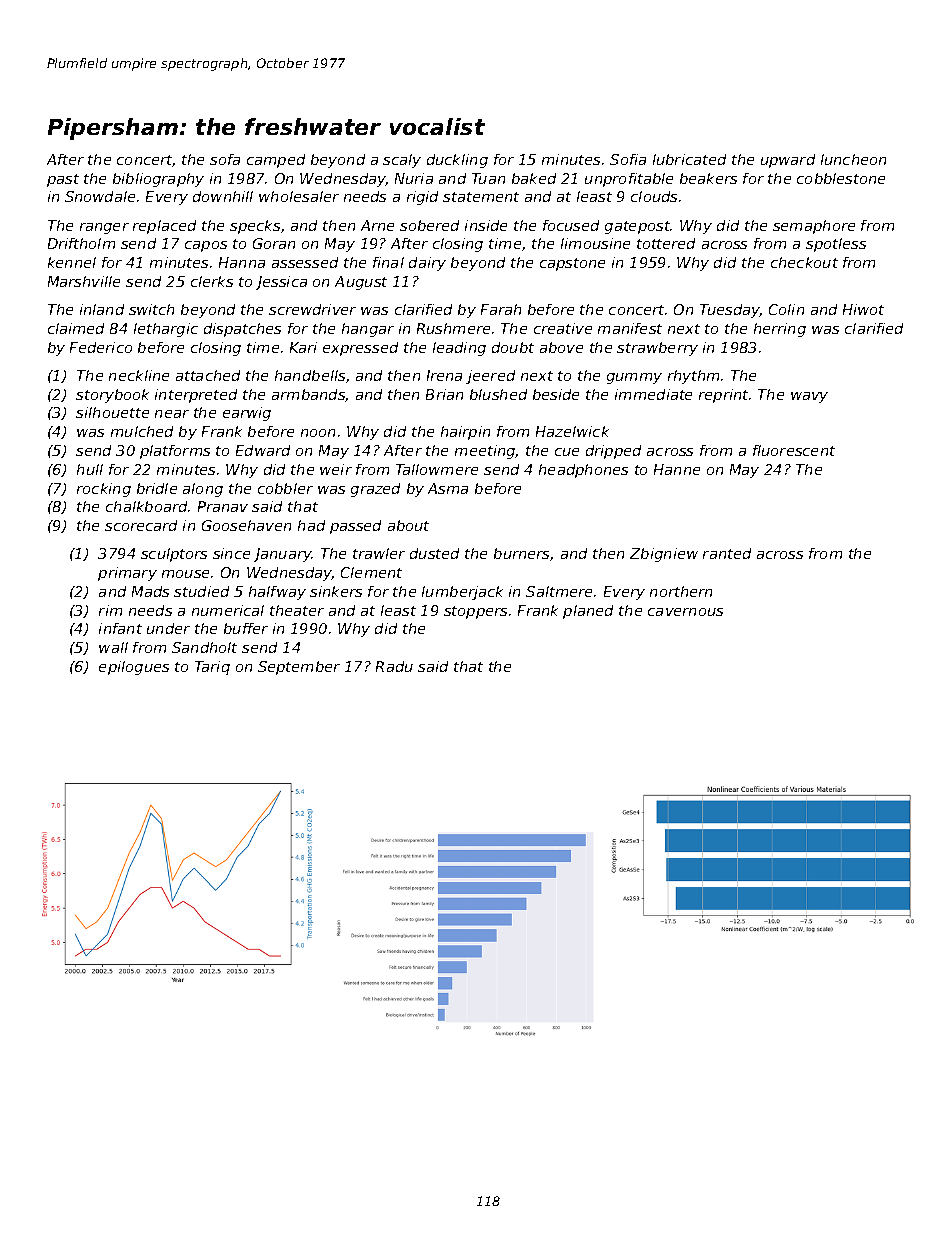  Describe the element at coordinates (72, 262) in the screenshot. I see `kennel` at that location.
